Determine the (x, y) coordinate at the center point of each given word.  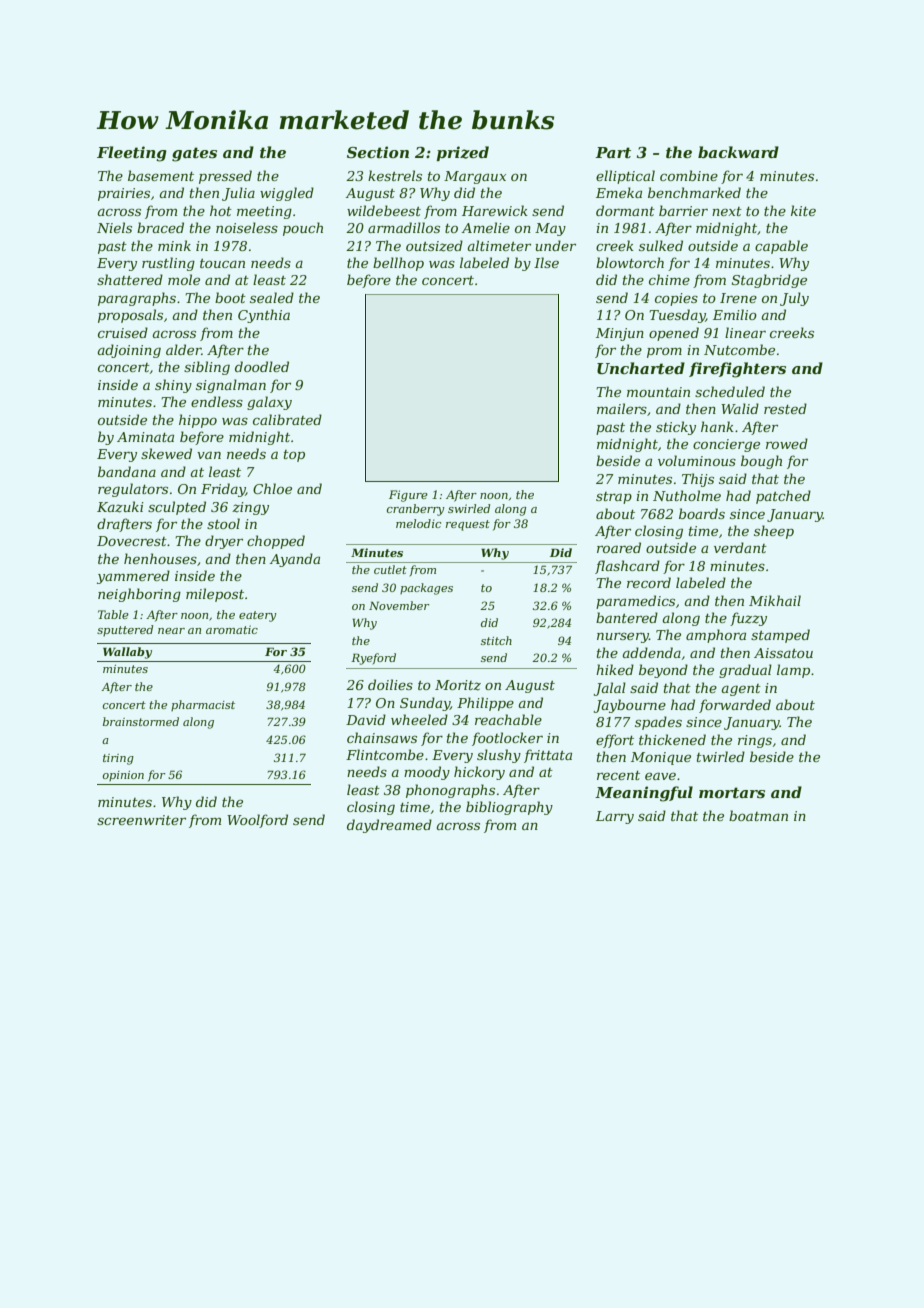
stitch (496, 640)
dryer (224, 542)
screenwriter (141, 820)
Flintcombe (385, 754)
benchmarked (694, 192)
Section (378, 152)
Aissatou (783, 653)
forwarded (735, 706)
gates (194, 154)
